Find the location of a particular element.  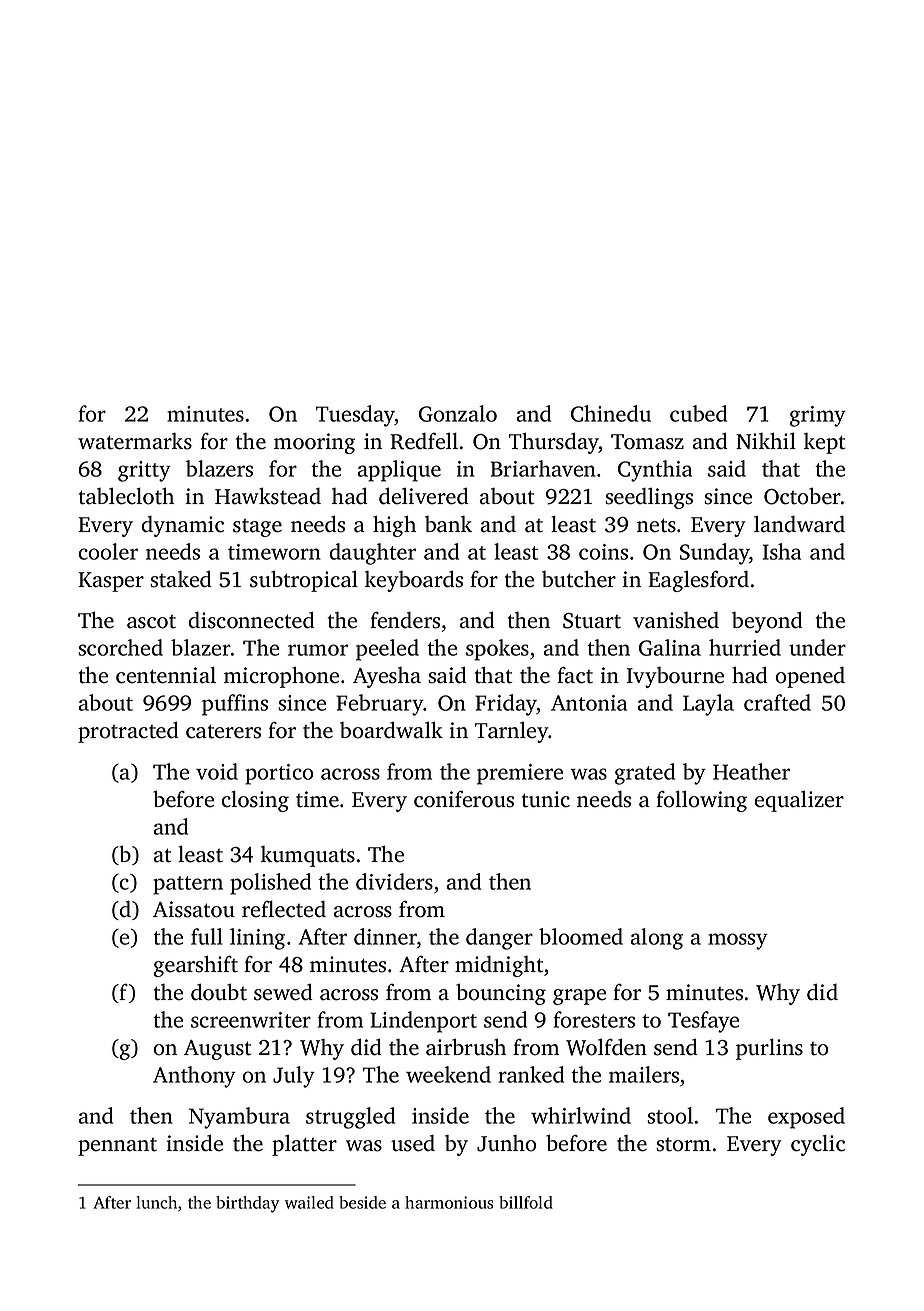

equalizer is located at coordinates (799, 801).
